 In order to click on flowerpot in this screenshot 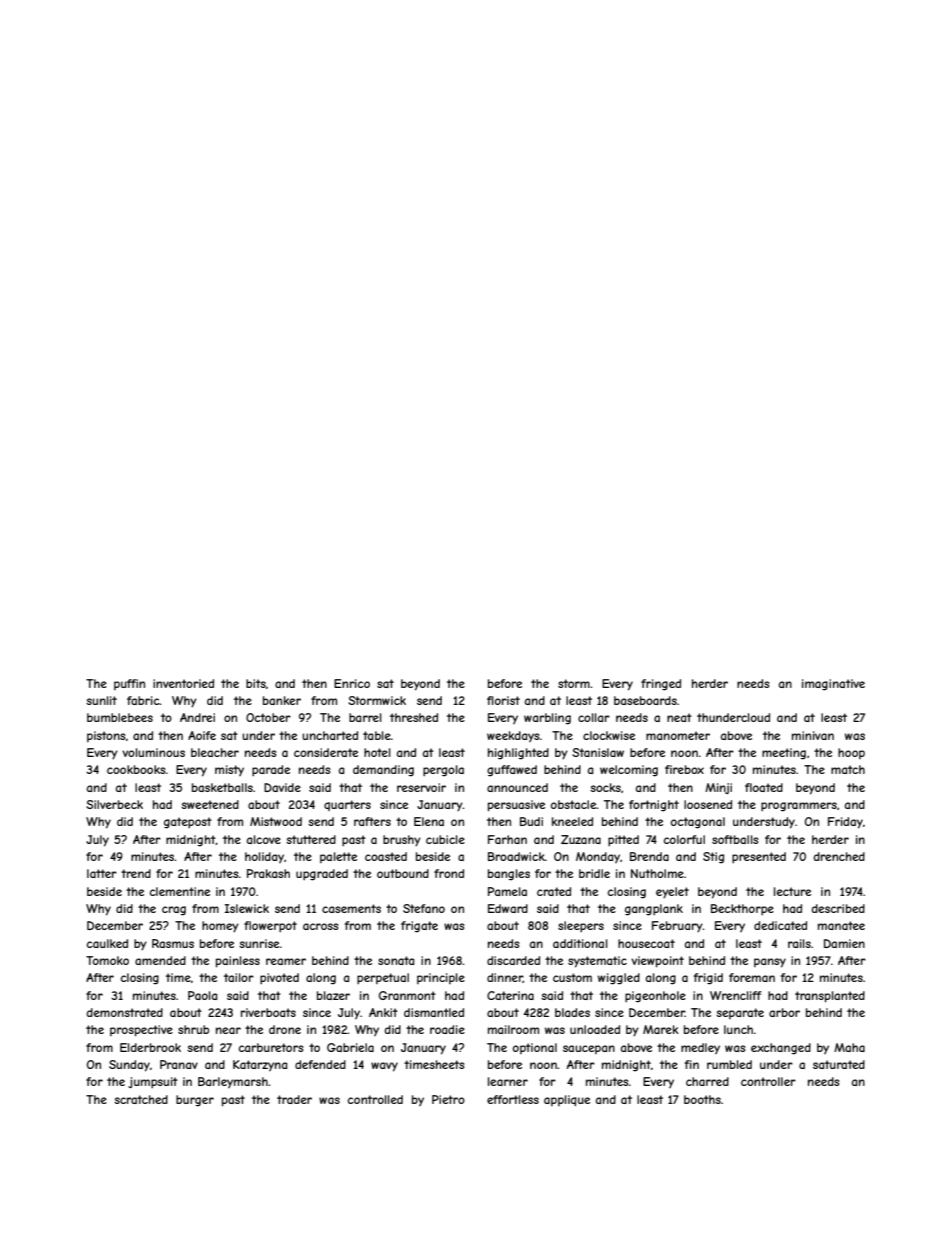, I will do `click(270, 926)`.
